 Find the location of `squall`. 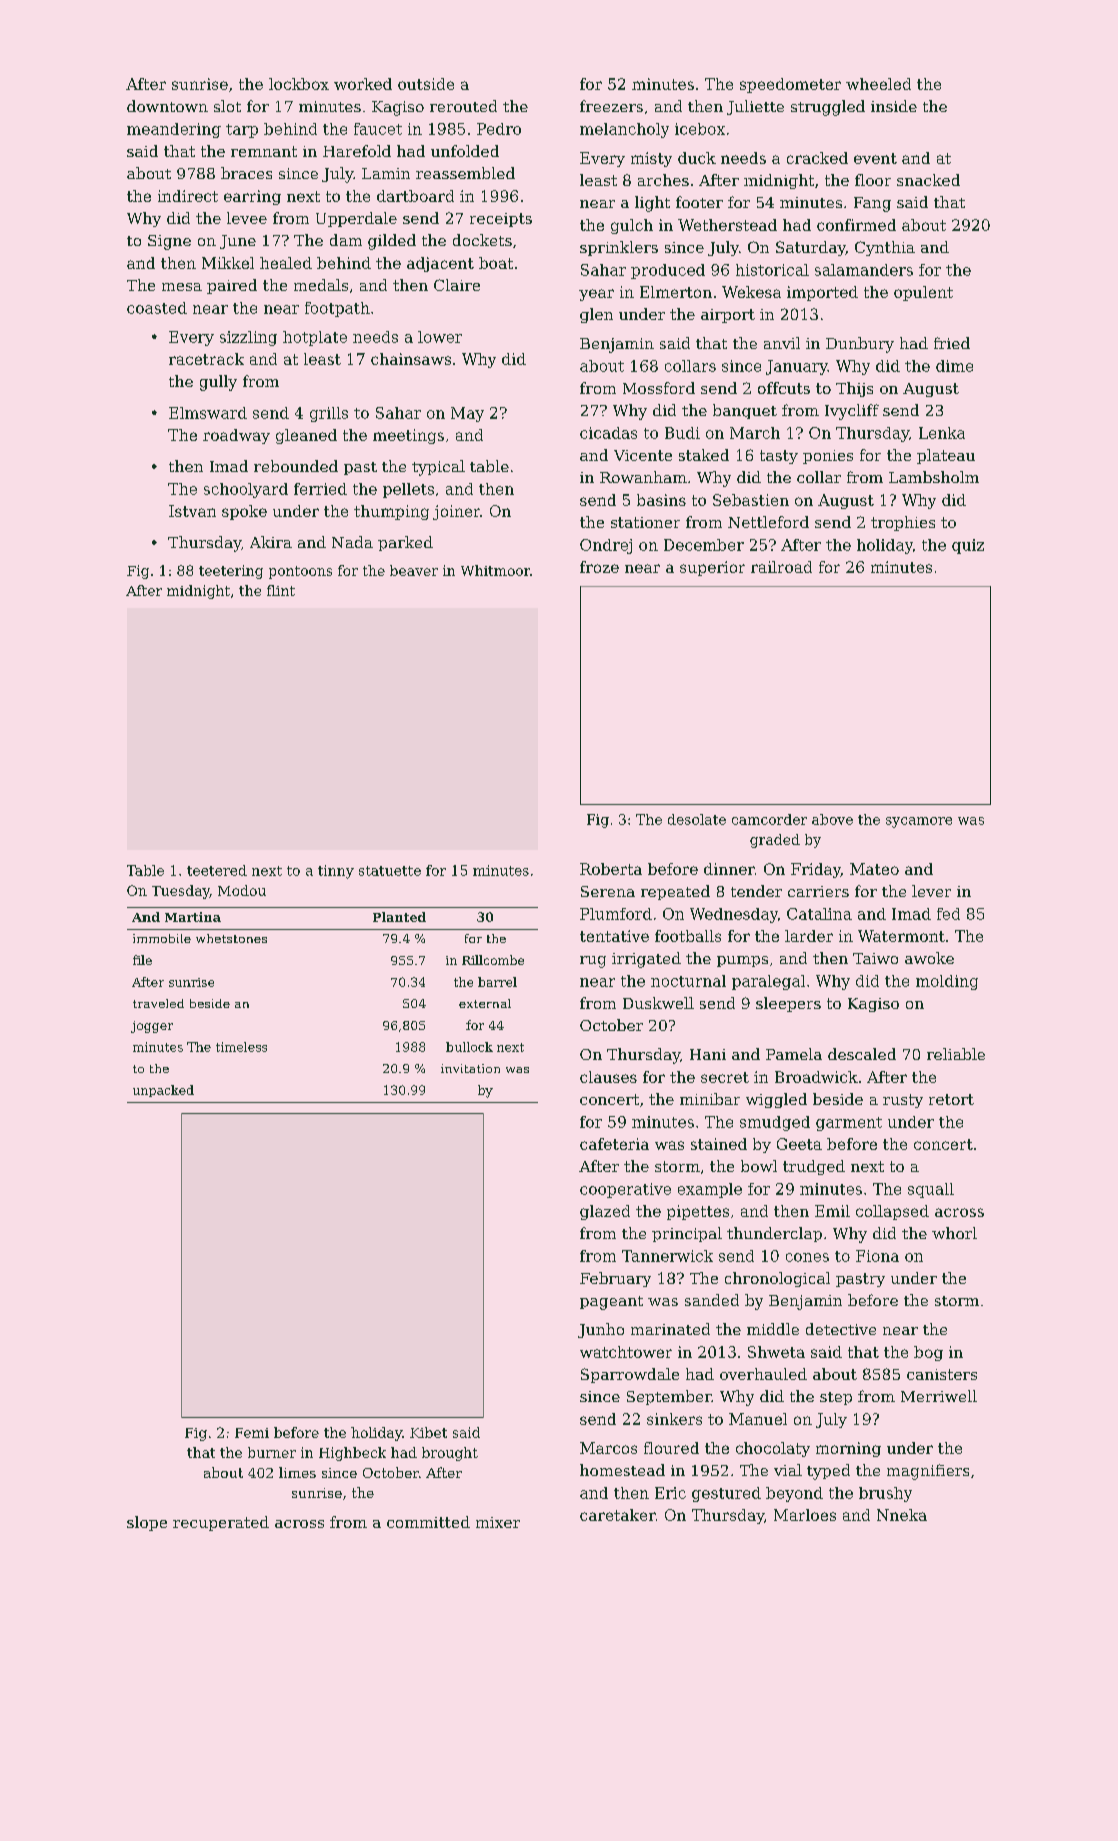

squall is located at coordinates (931, 1190).
